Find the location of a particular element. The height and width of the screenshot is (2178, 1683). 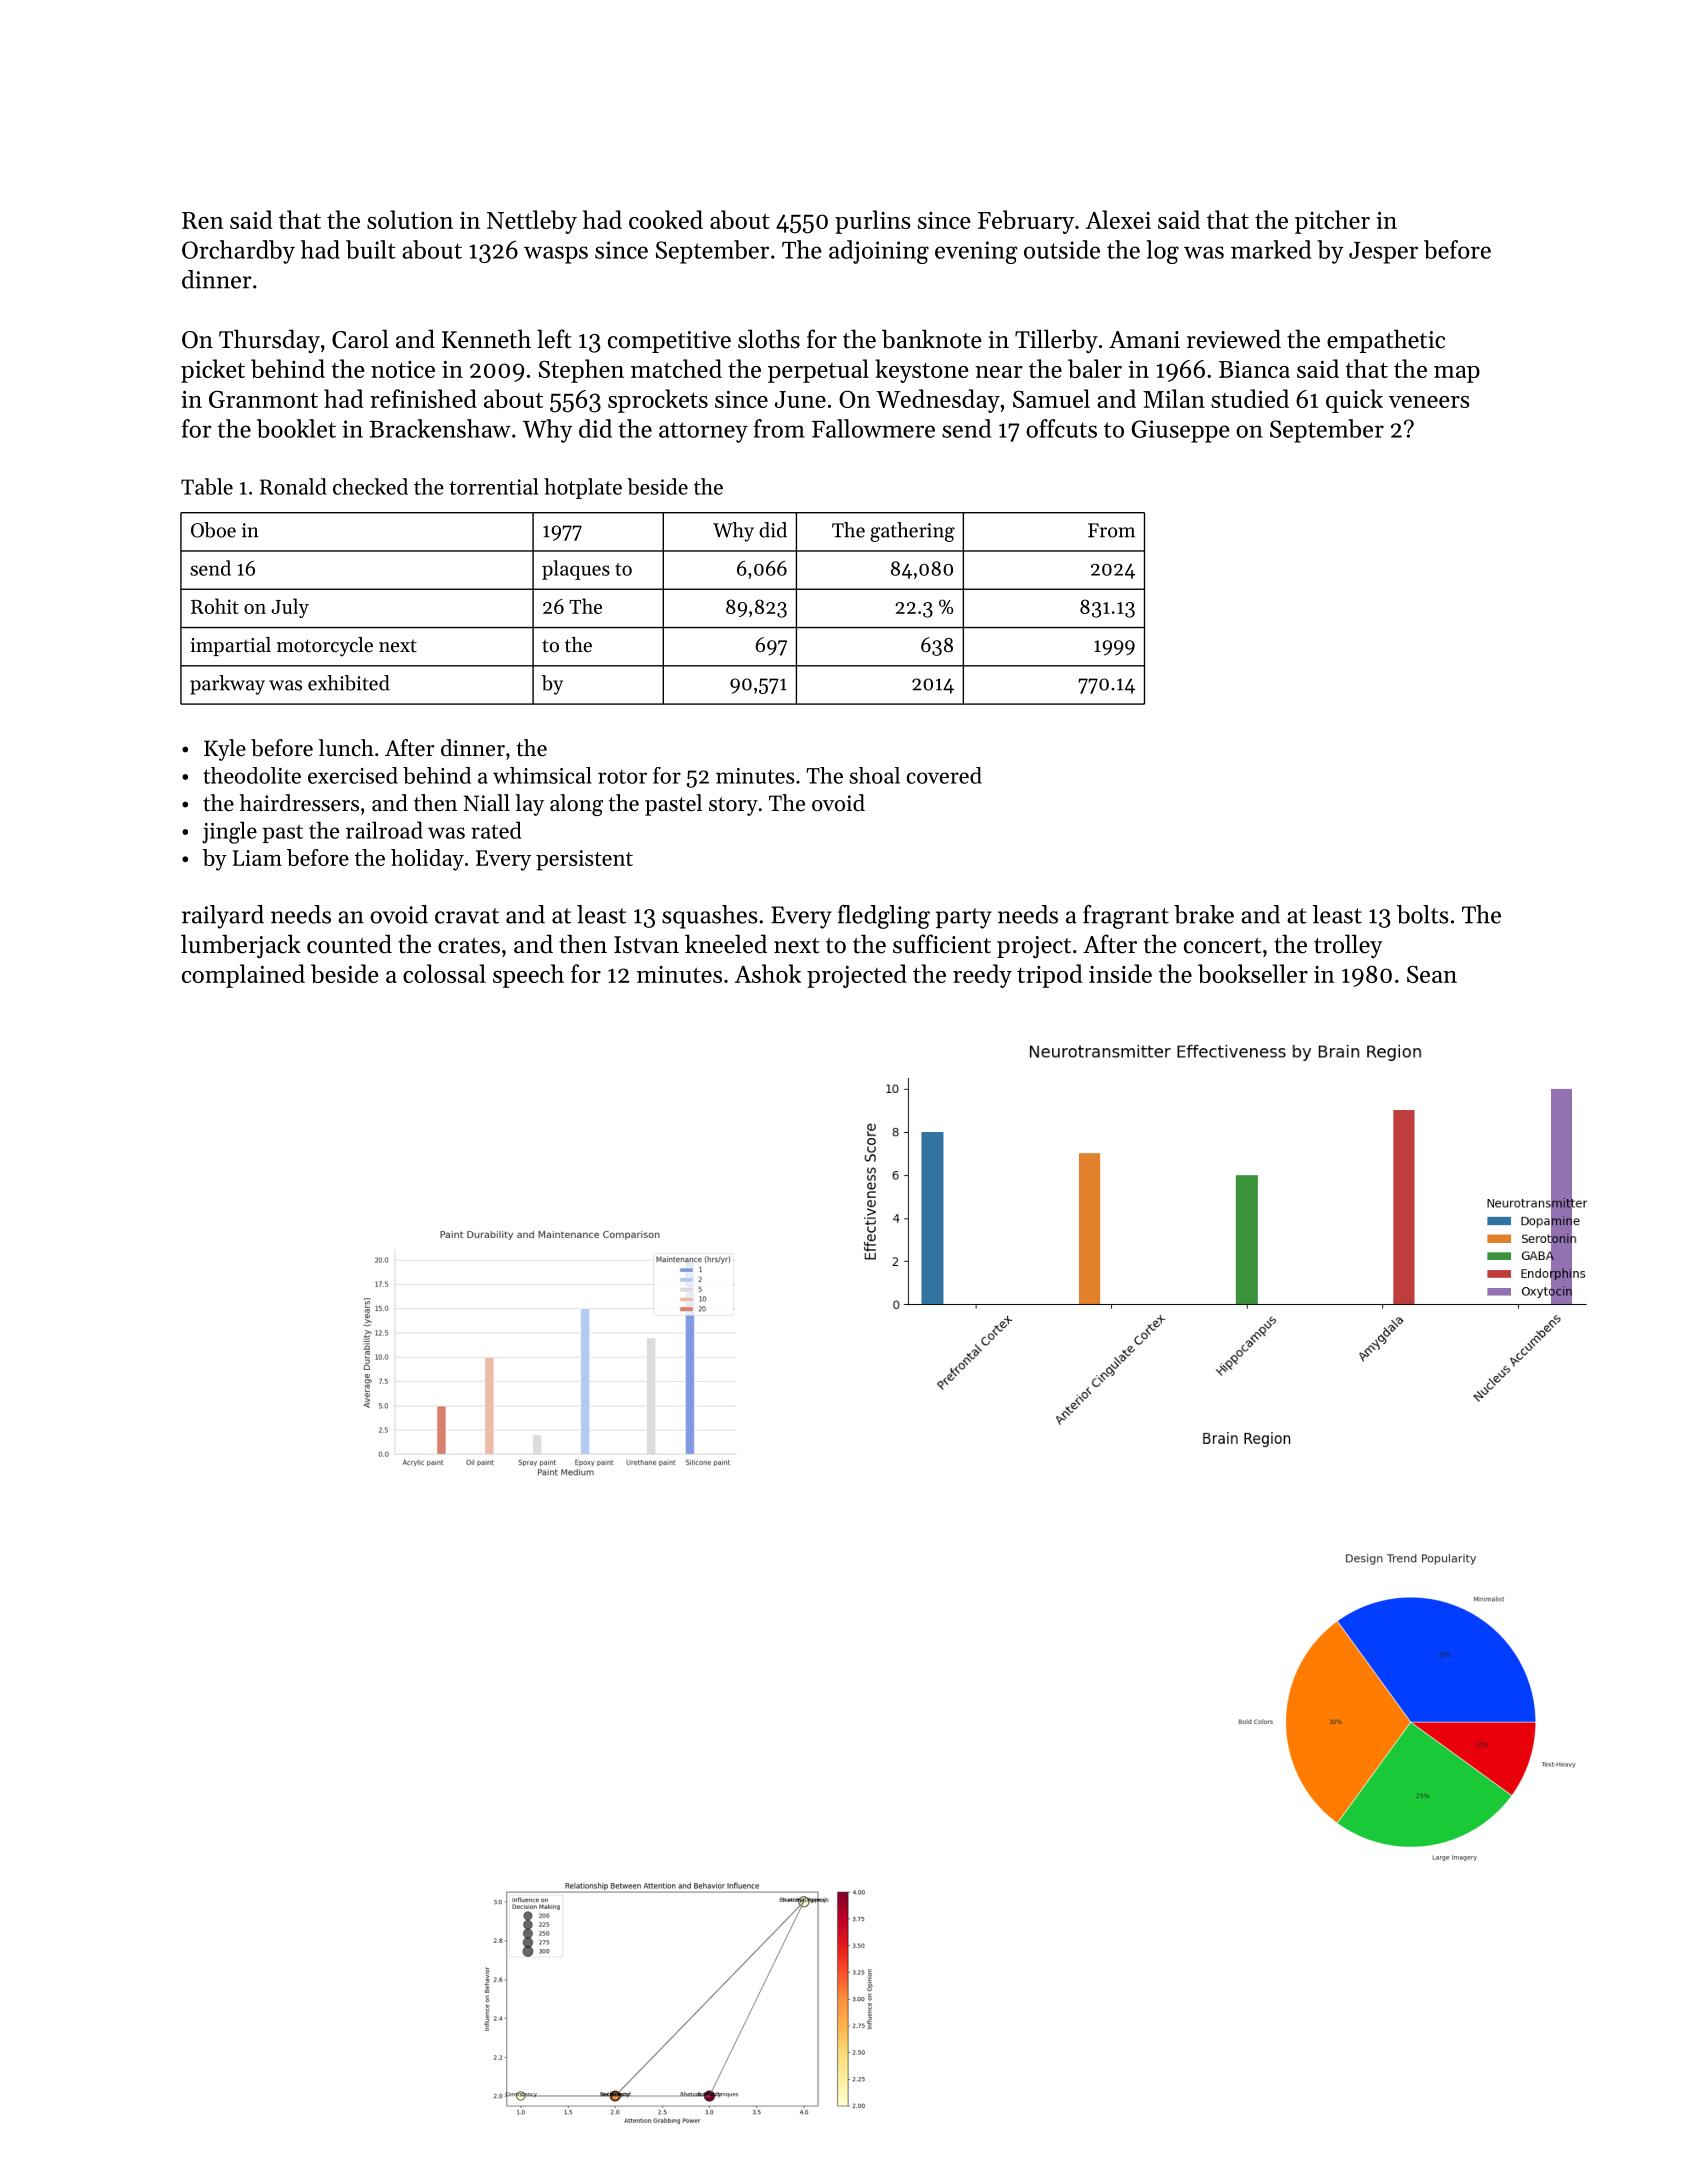

solution is located at coordinates (410, 219).
